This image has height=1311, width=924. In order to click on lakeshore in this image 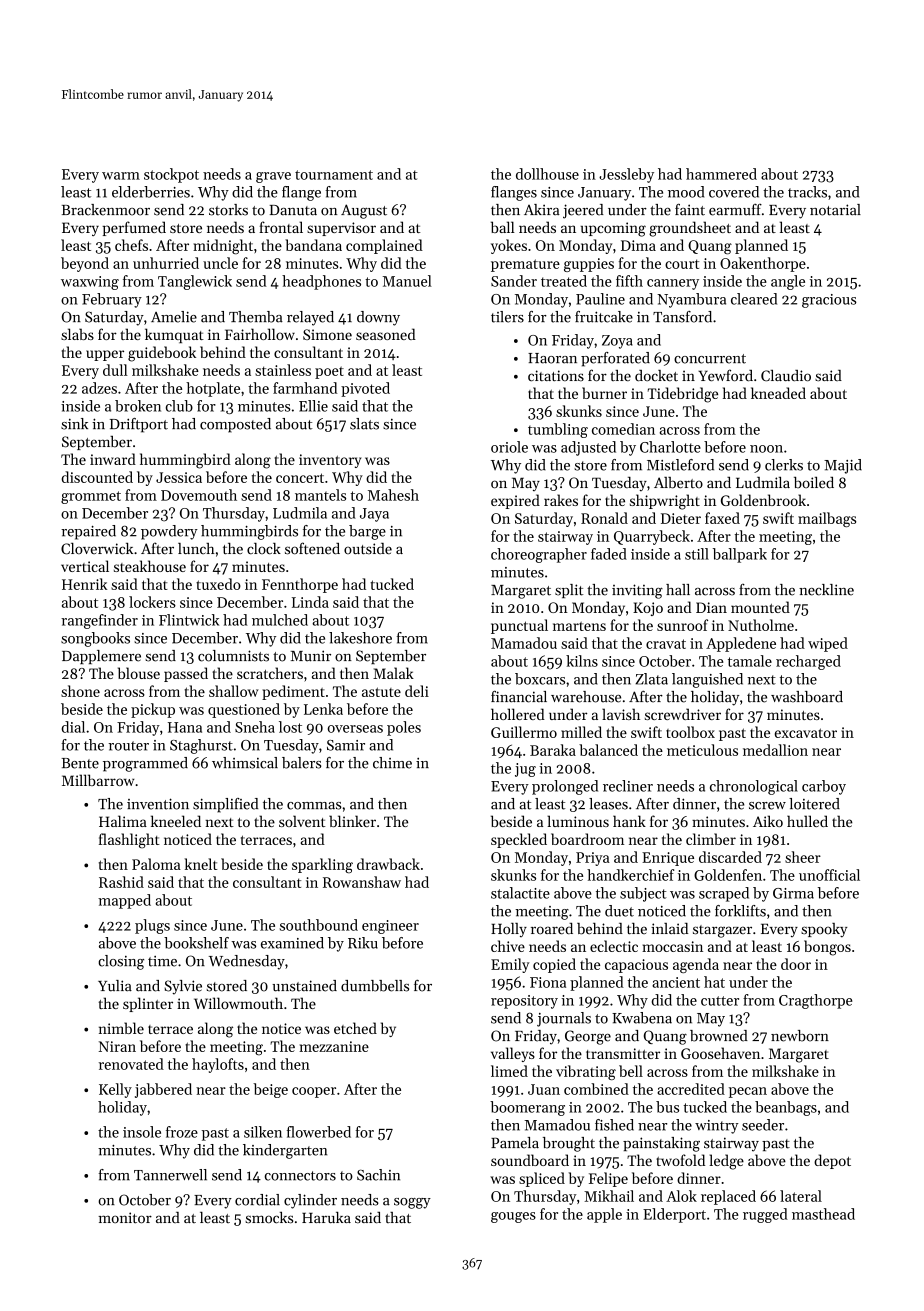, I will do `click(360, 638)`.
